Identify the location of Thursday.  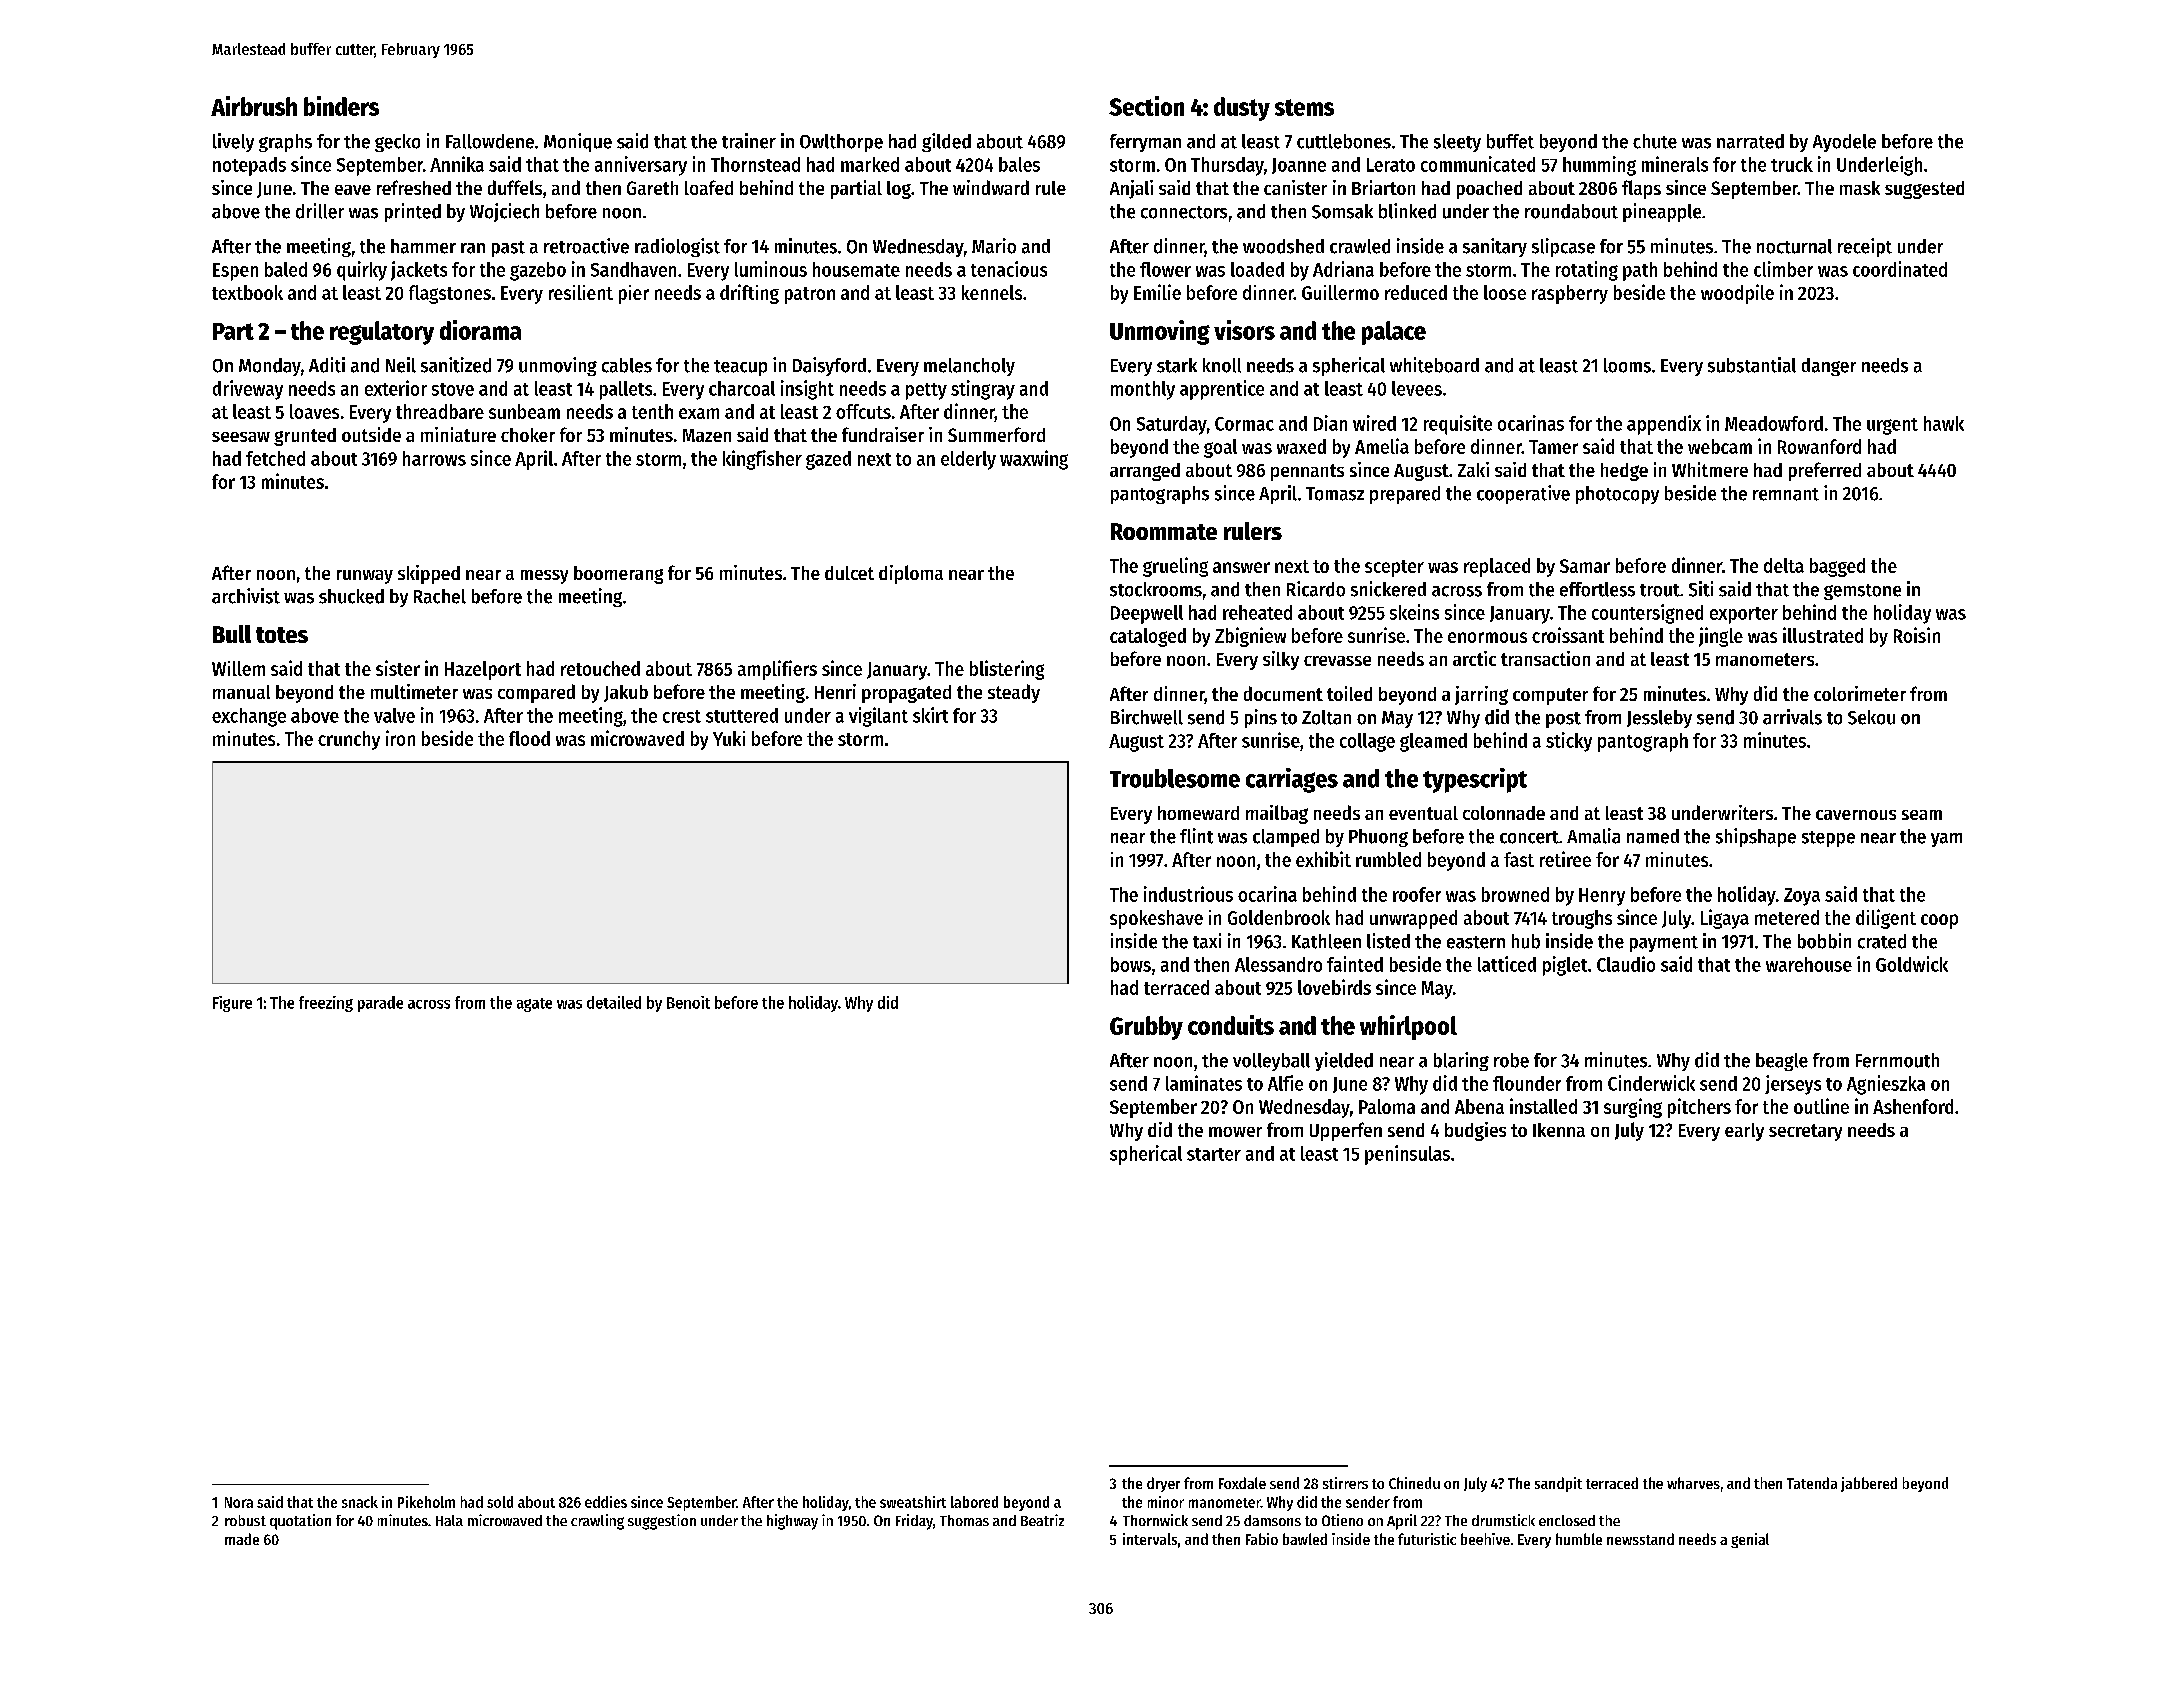
(1227, 166).
